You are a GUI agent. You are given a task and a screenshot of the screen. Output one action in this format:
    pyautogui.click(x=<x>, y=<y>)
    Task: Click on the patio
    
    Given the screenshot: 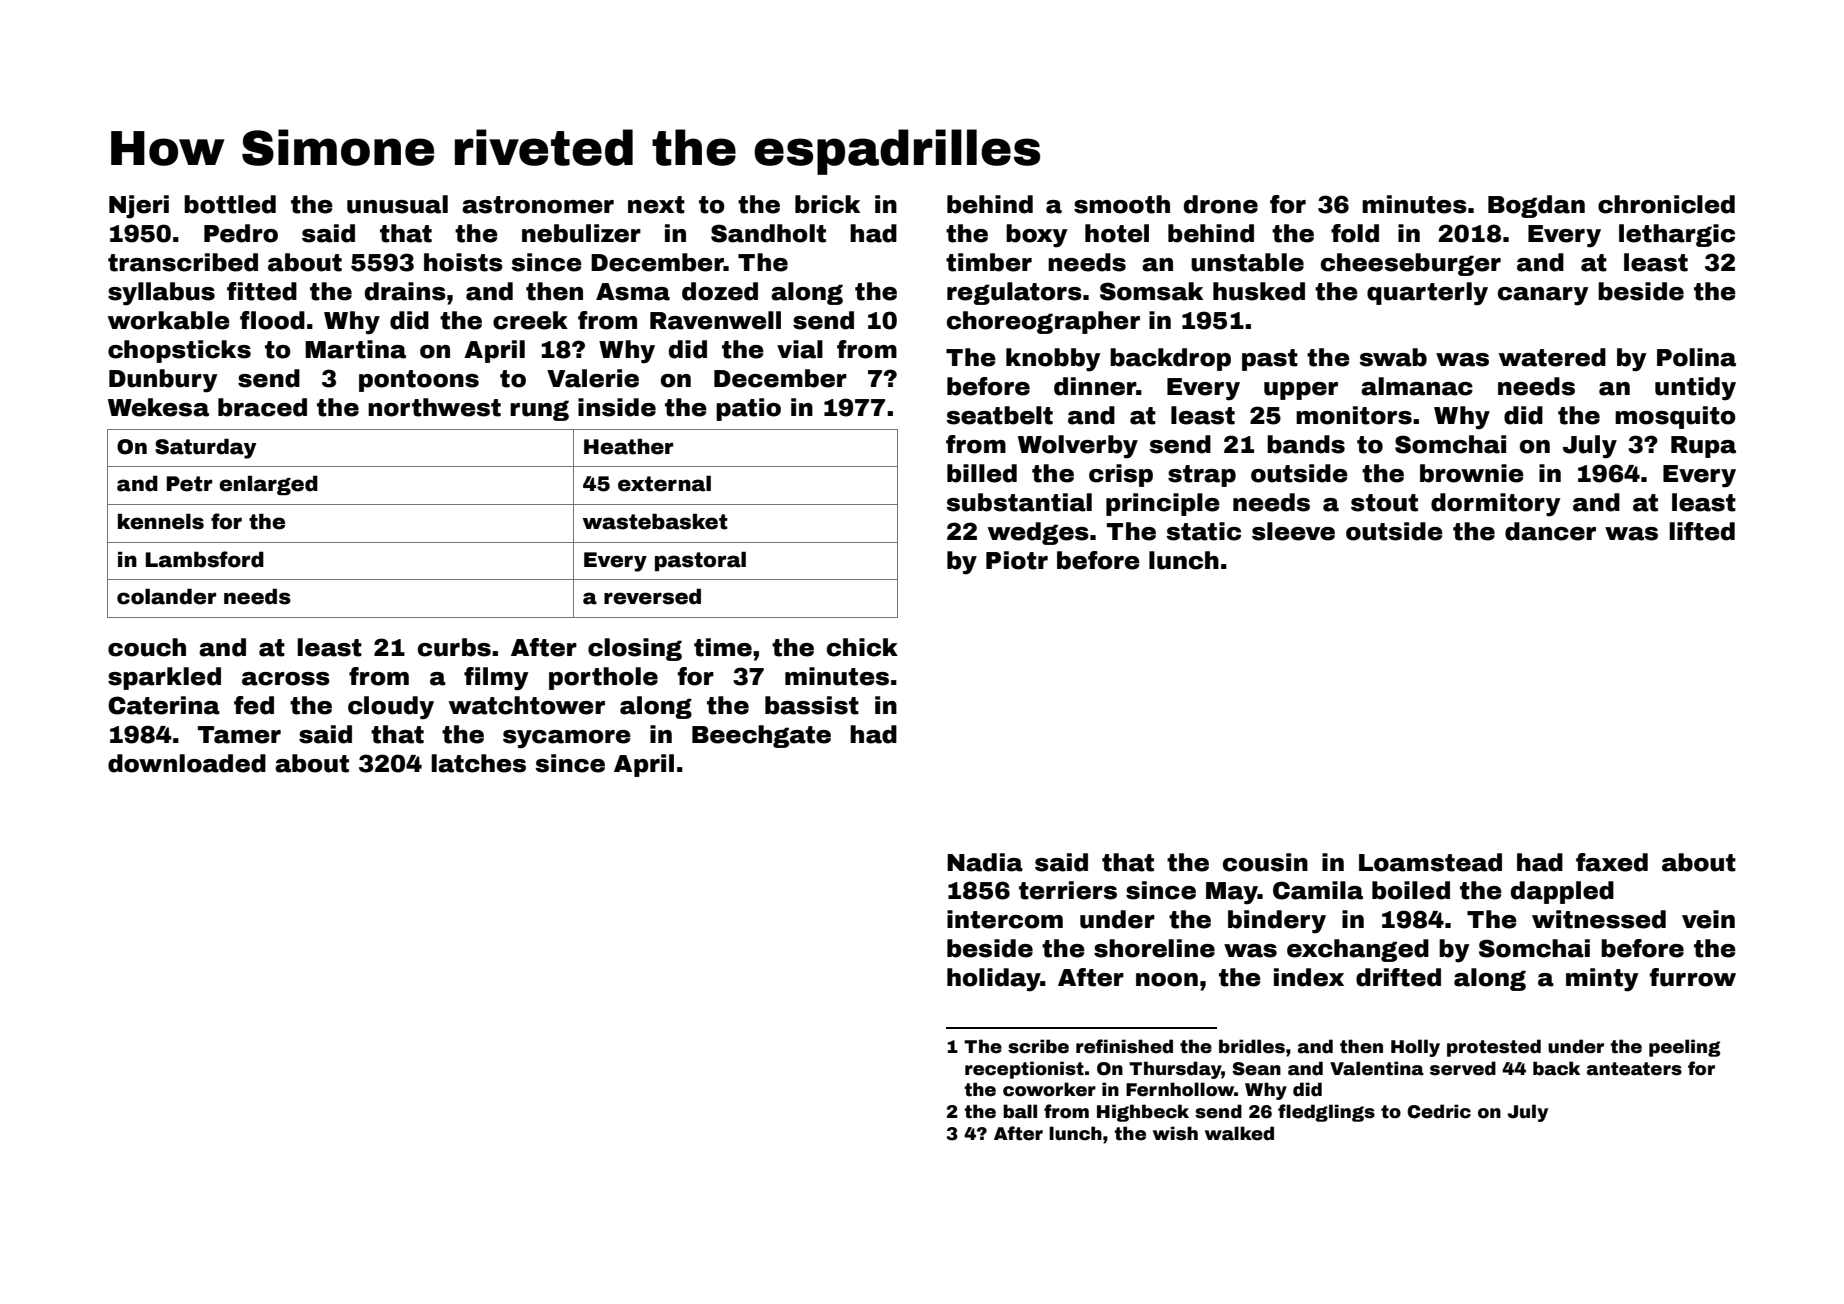 What is the action you would take?
    pyautogui.click(x=748, y=409)
